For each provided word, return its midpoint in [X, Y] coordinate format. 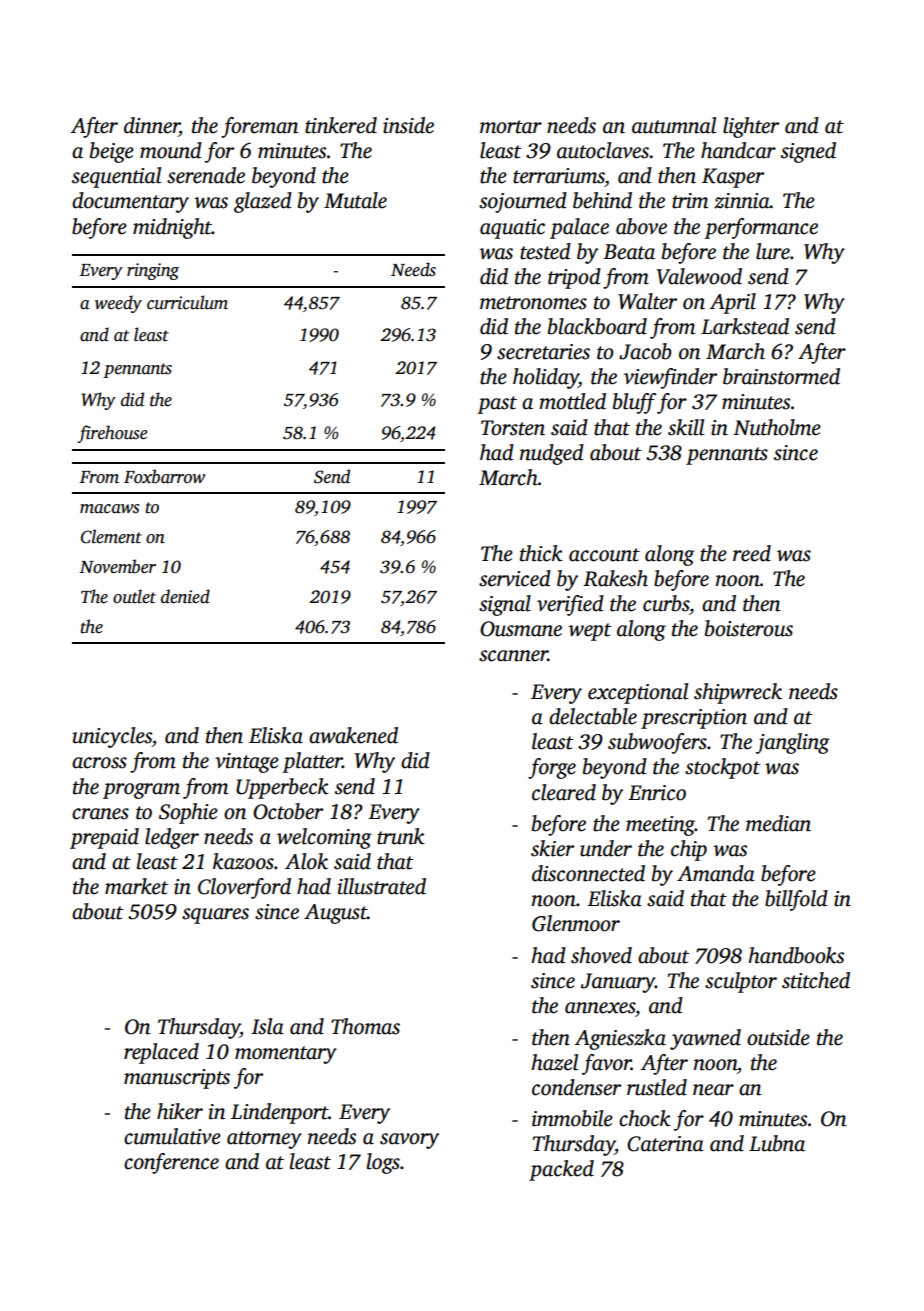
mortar [511, 127]
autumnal [674, 125]
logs [383, 1163]
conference [171, 1163]
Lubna [777, 1143]
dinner [152, 126]
